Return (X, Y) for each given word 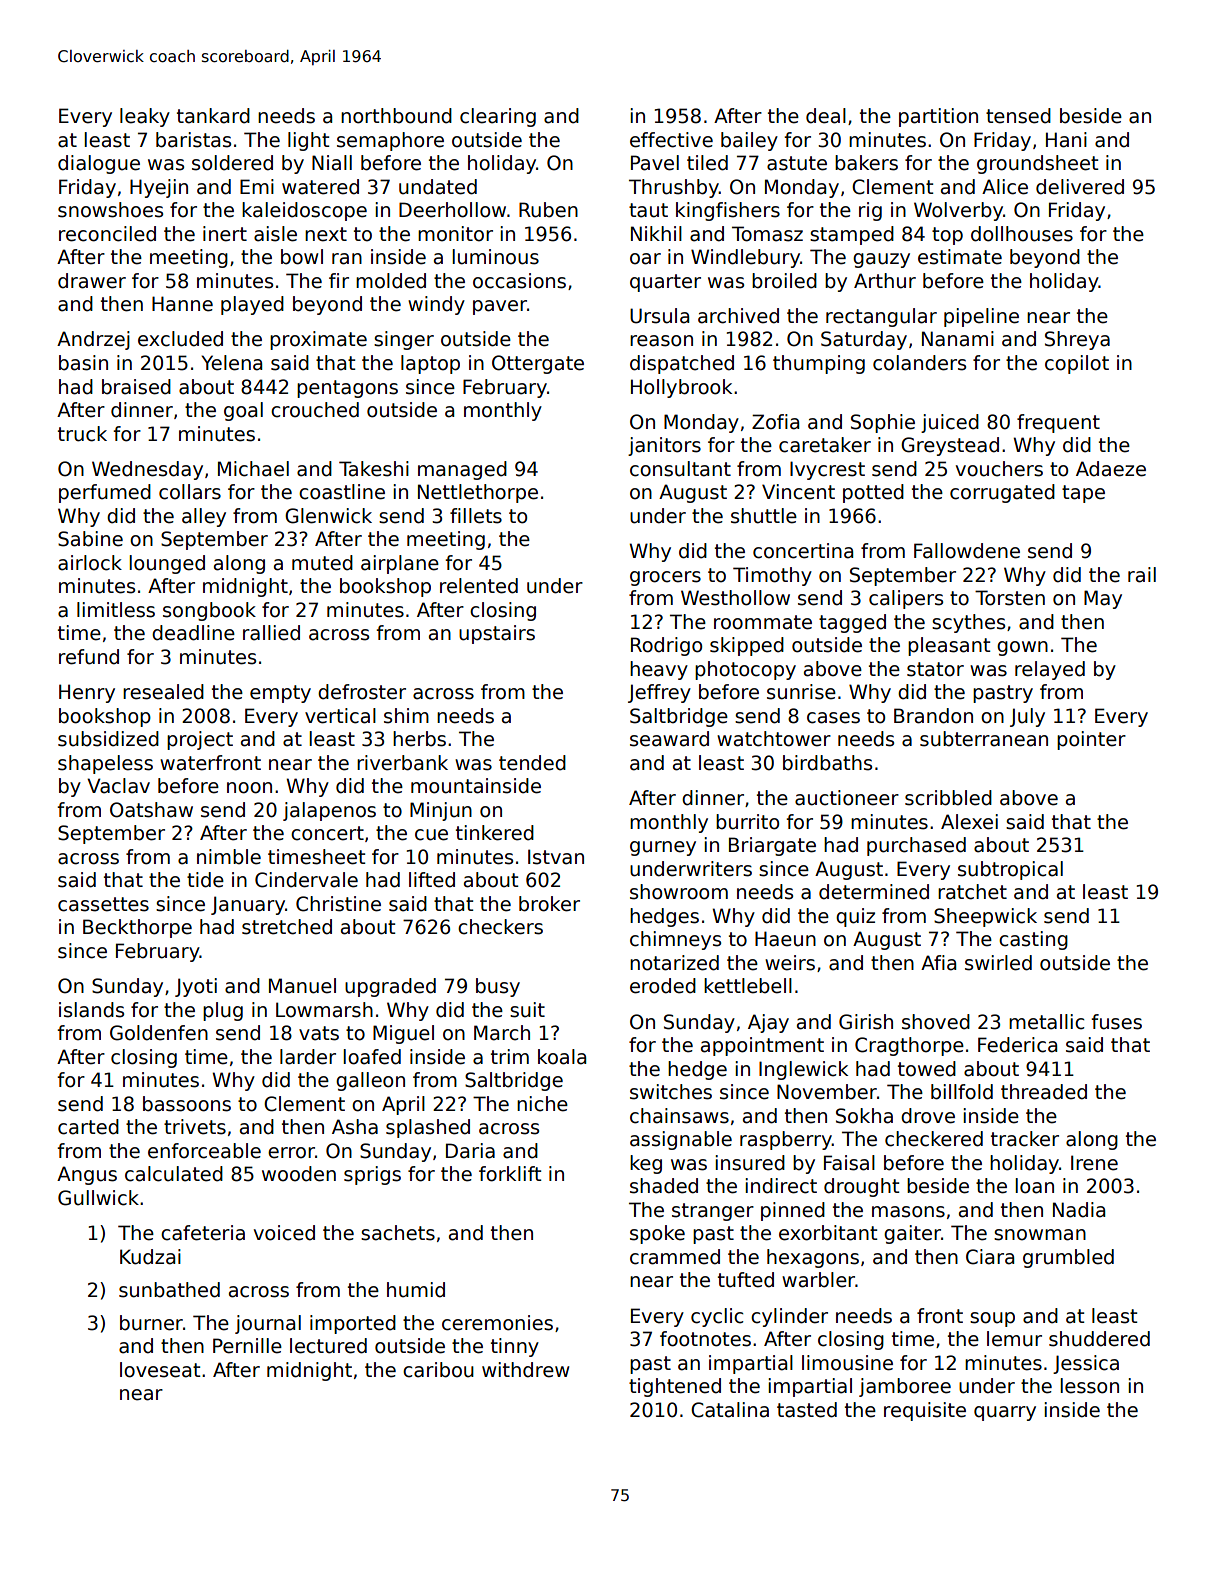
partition (938, 117)
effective (671, 140)
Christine (338, 904)
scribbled (948, 798)
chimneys (675, 940)
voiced (284, 1233)
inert (225, 234)
